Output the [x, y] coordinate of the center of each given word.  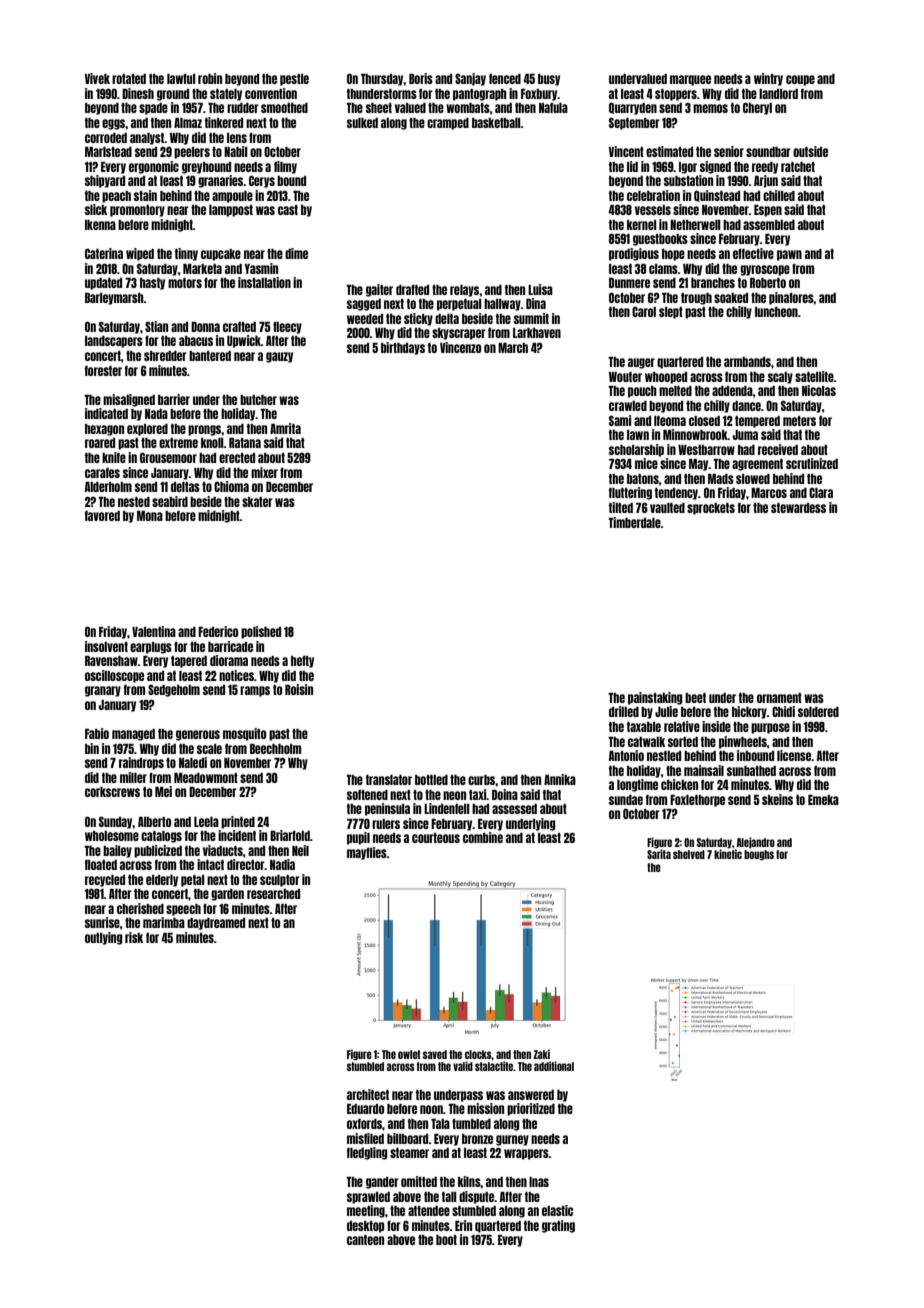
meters [799, 421]
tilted [621, 507]
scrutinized [812, 463]
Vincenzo [460, 347]
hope [673, 255]
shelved [689, 854]
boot [446, 1240]
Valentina [154, 631]
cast [288, 210]
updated [103, 284]
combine [483, 837]
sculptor [280, 881]
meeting [366, 1211]
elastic [557, 1210]
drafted [412, 289]
